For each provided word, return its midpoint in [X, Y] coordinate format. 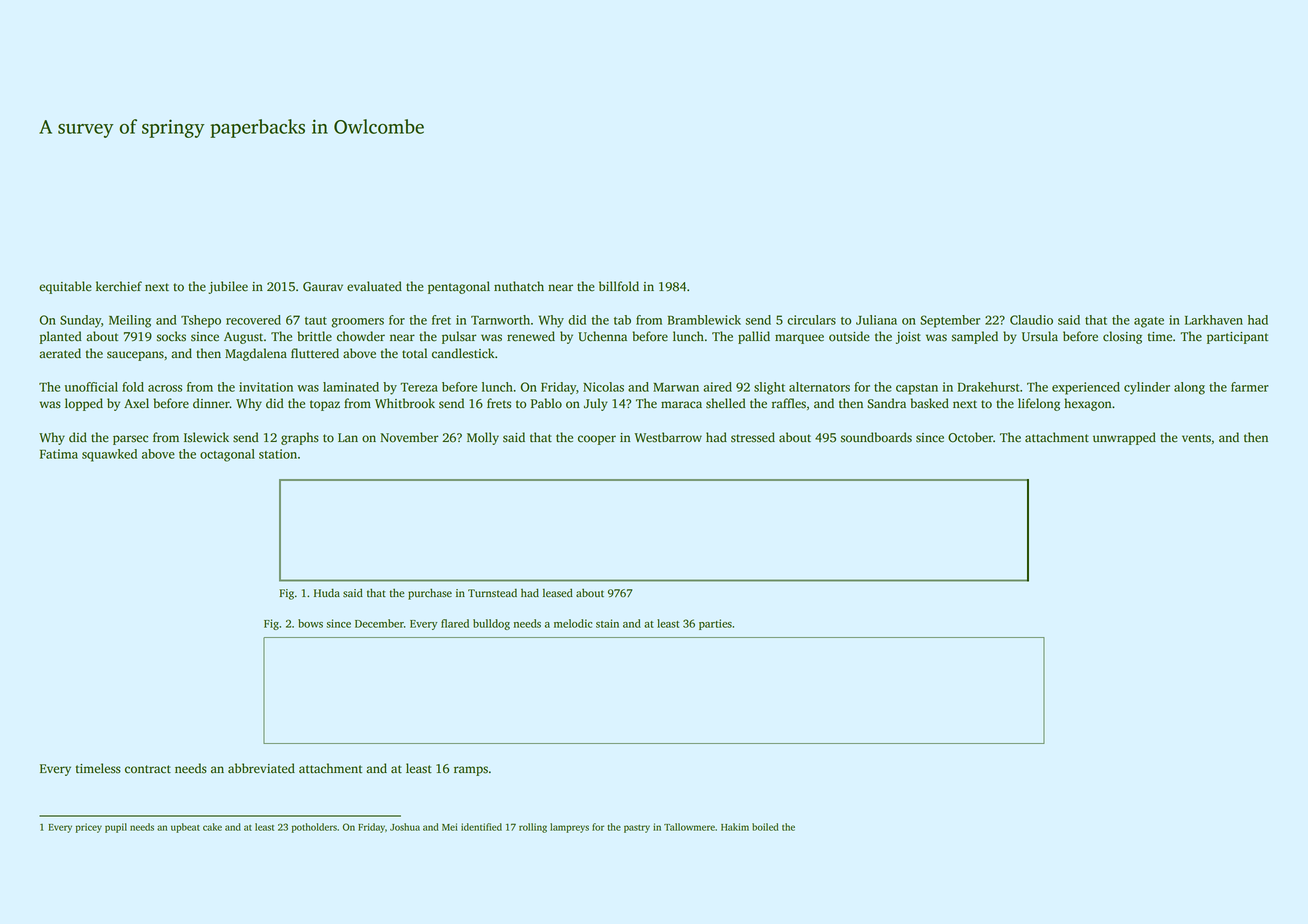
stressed [753, 437]
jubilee [228, 287]
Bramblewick [704, 320]
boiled [765, 827]
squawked [109, 455]
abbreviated [261, 768]
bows [310, 623]
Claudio [1031, 320]
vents [1196, 438]
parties [715, 624]
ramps [471, 771]
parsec [130, 440]
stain [607, 623]
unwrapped [1124, 438]
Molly [483, 438]
